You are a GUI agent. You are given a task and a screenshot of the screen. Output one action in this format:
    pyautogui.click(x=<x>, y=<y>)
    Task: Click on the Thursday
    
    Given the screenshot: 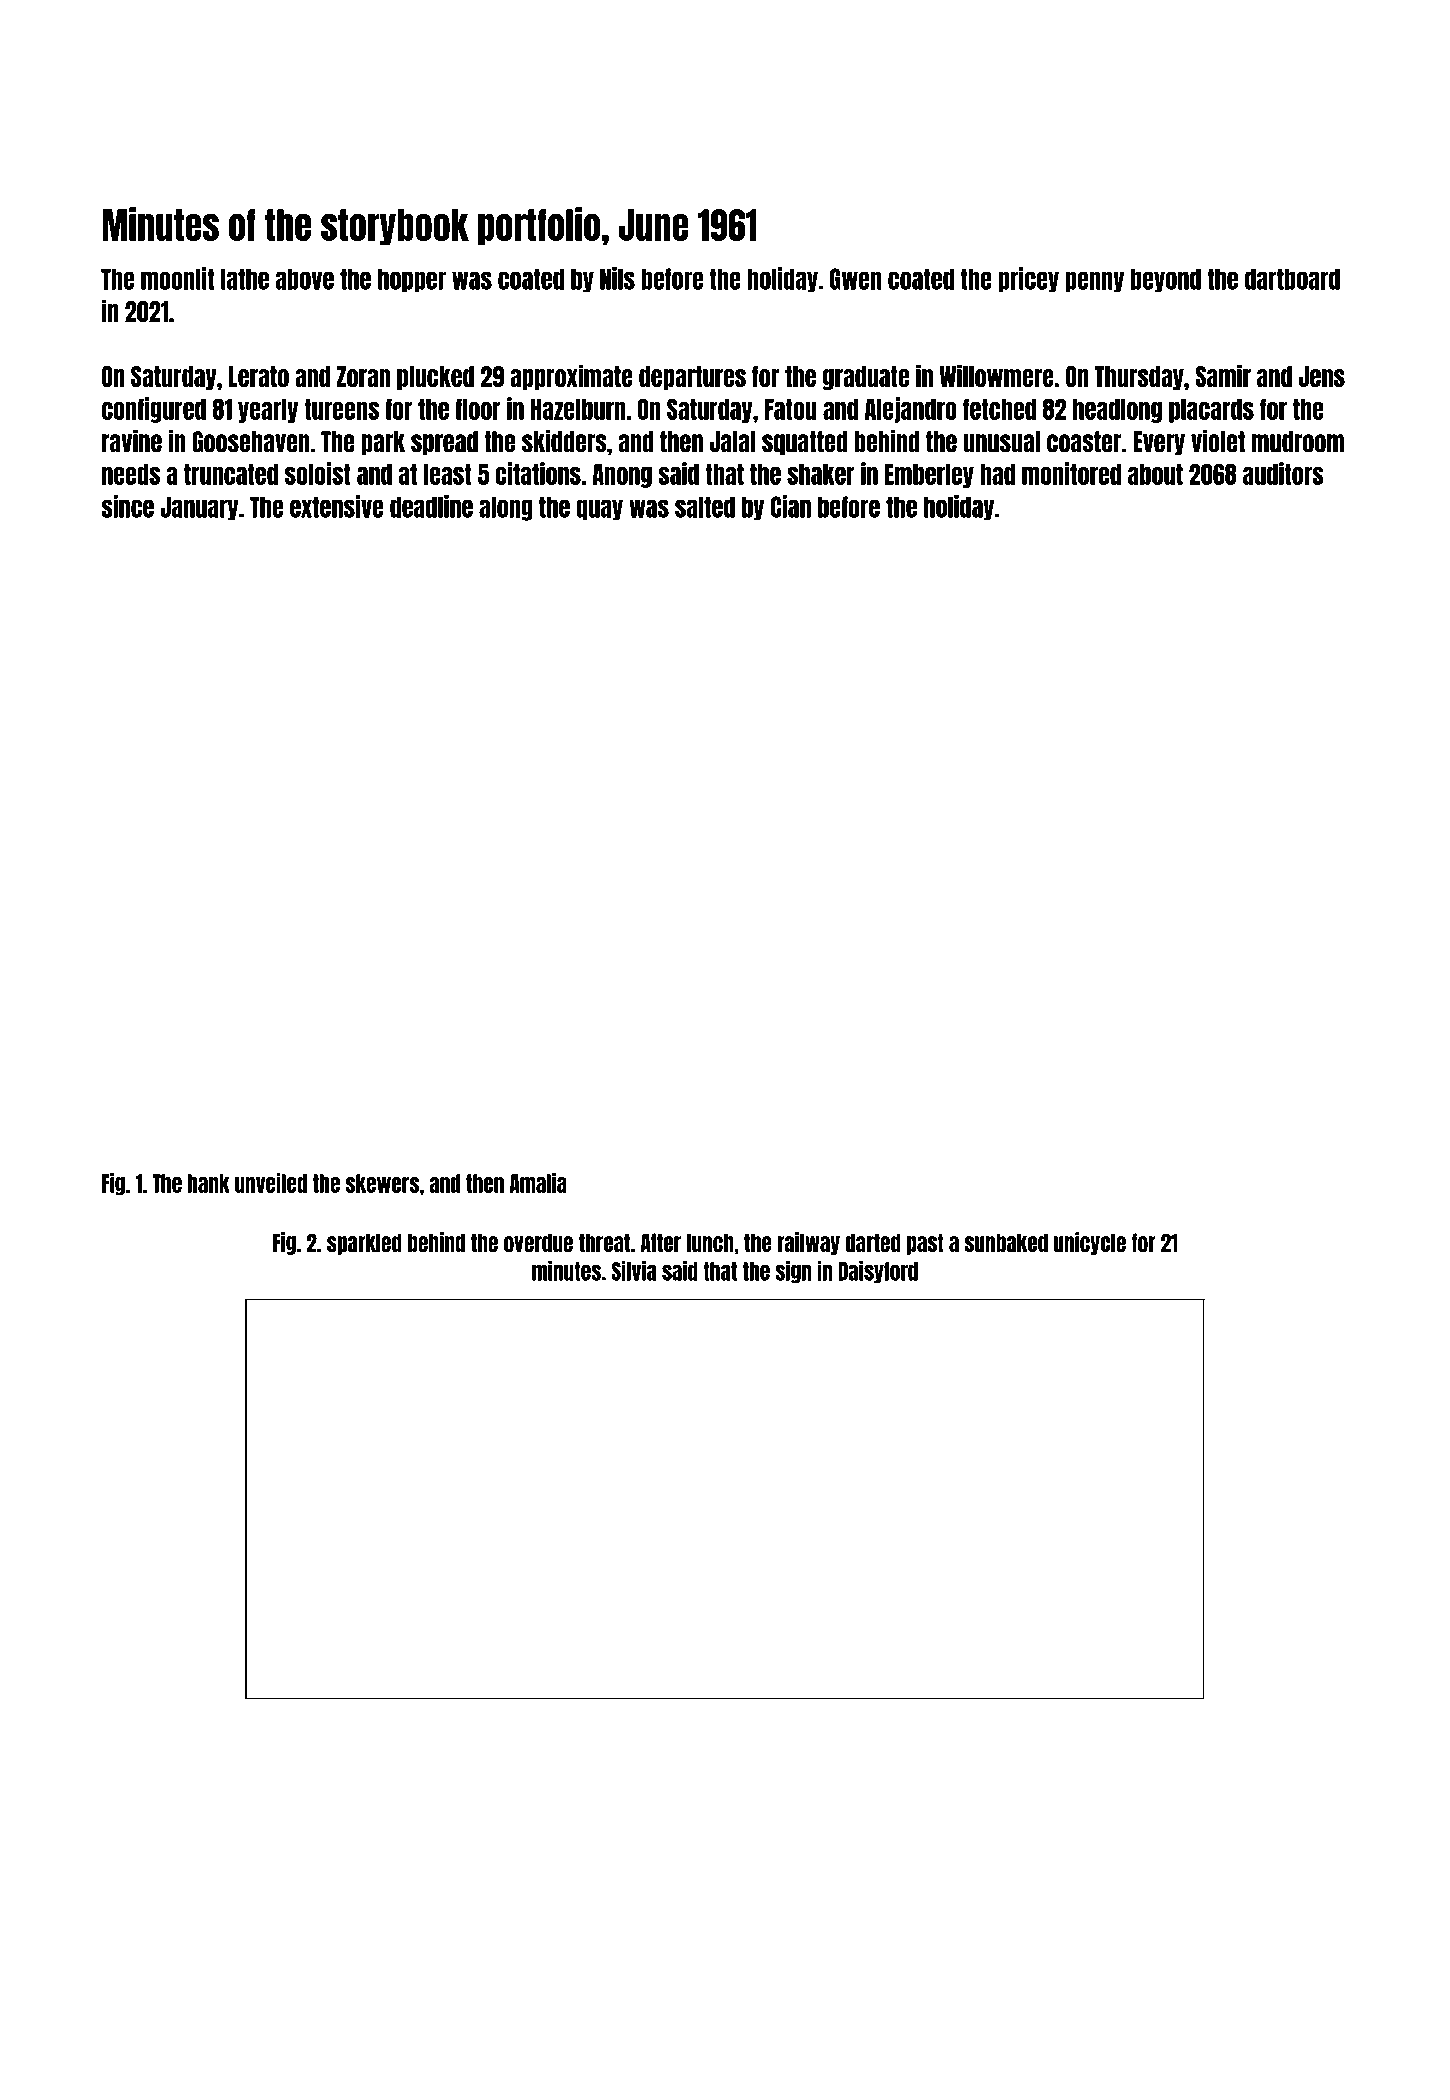 What is the action you would take?
    pyautogui.click(x=1139, y=378)
